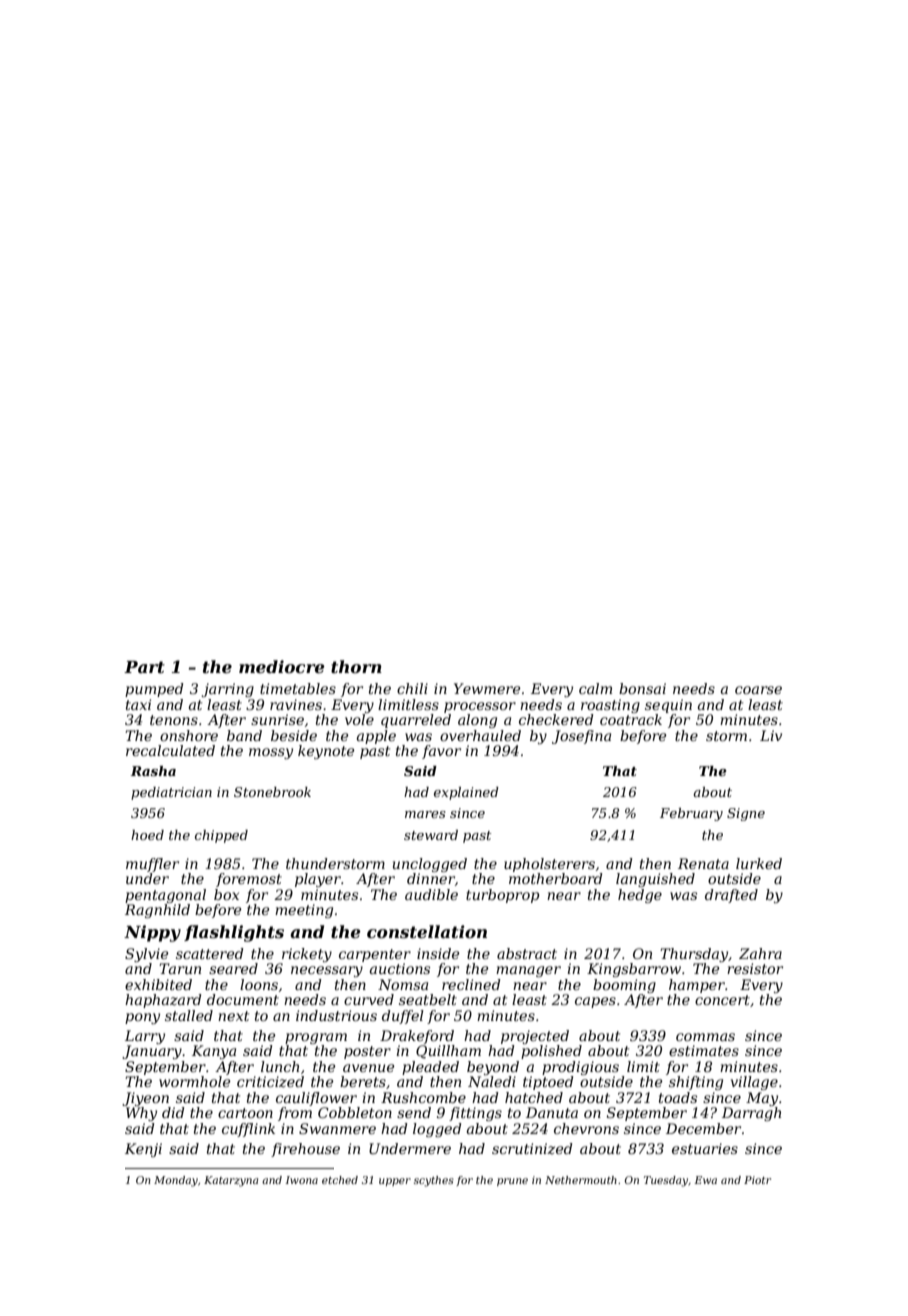  I want to click on thorn, so click(356, 666).
